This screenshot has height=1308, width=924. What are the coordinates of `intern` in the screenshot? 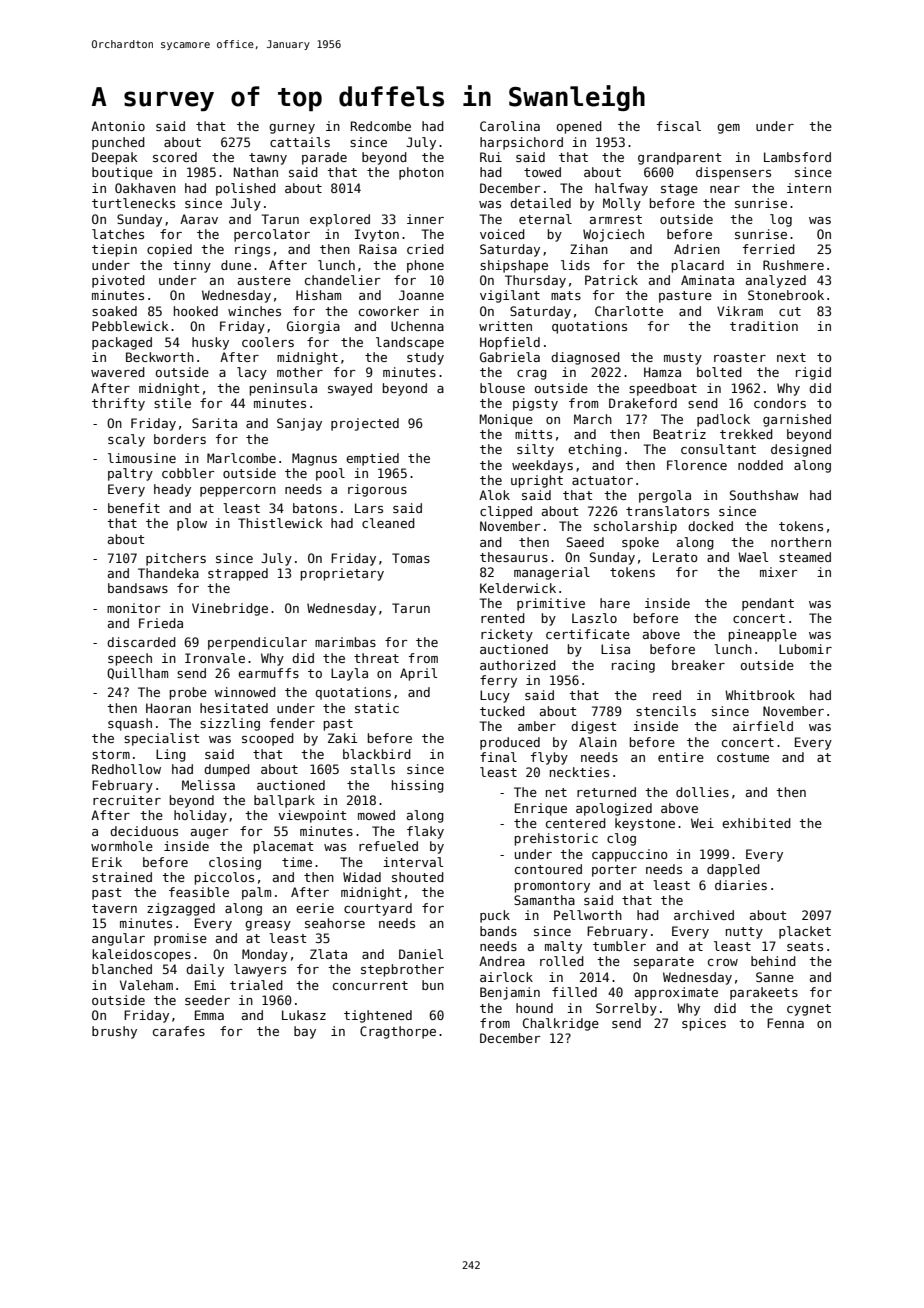 It's located at (809, 188).
